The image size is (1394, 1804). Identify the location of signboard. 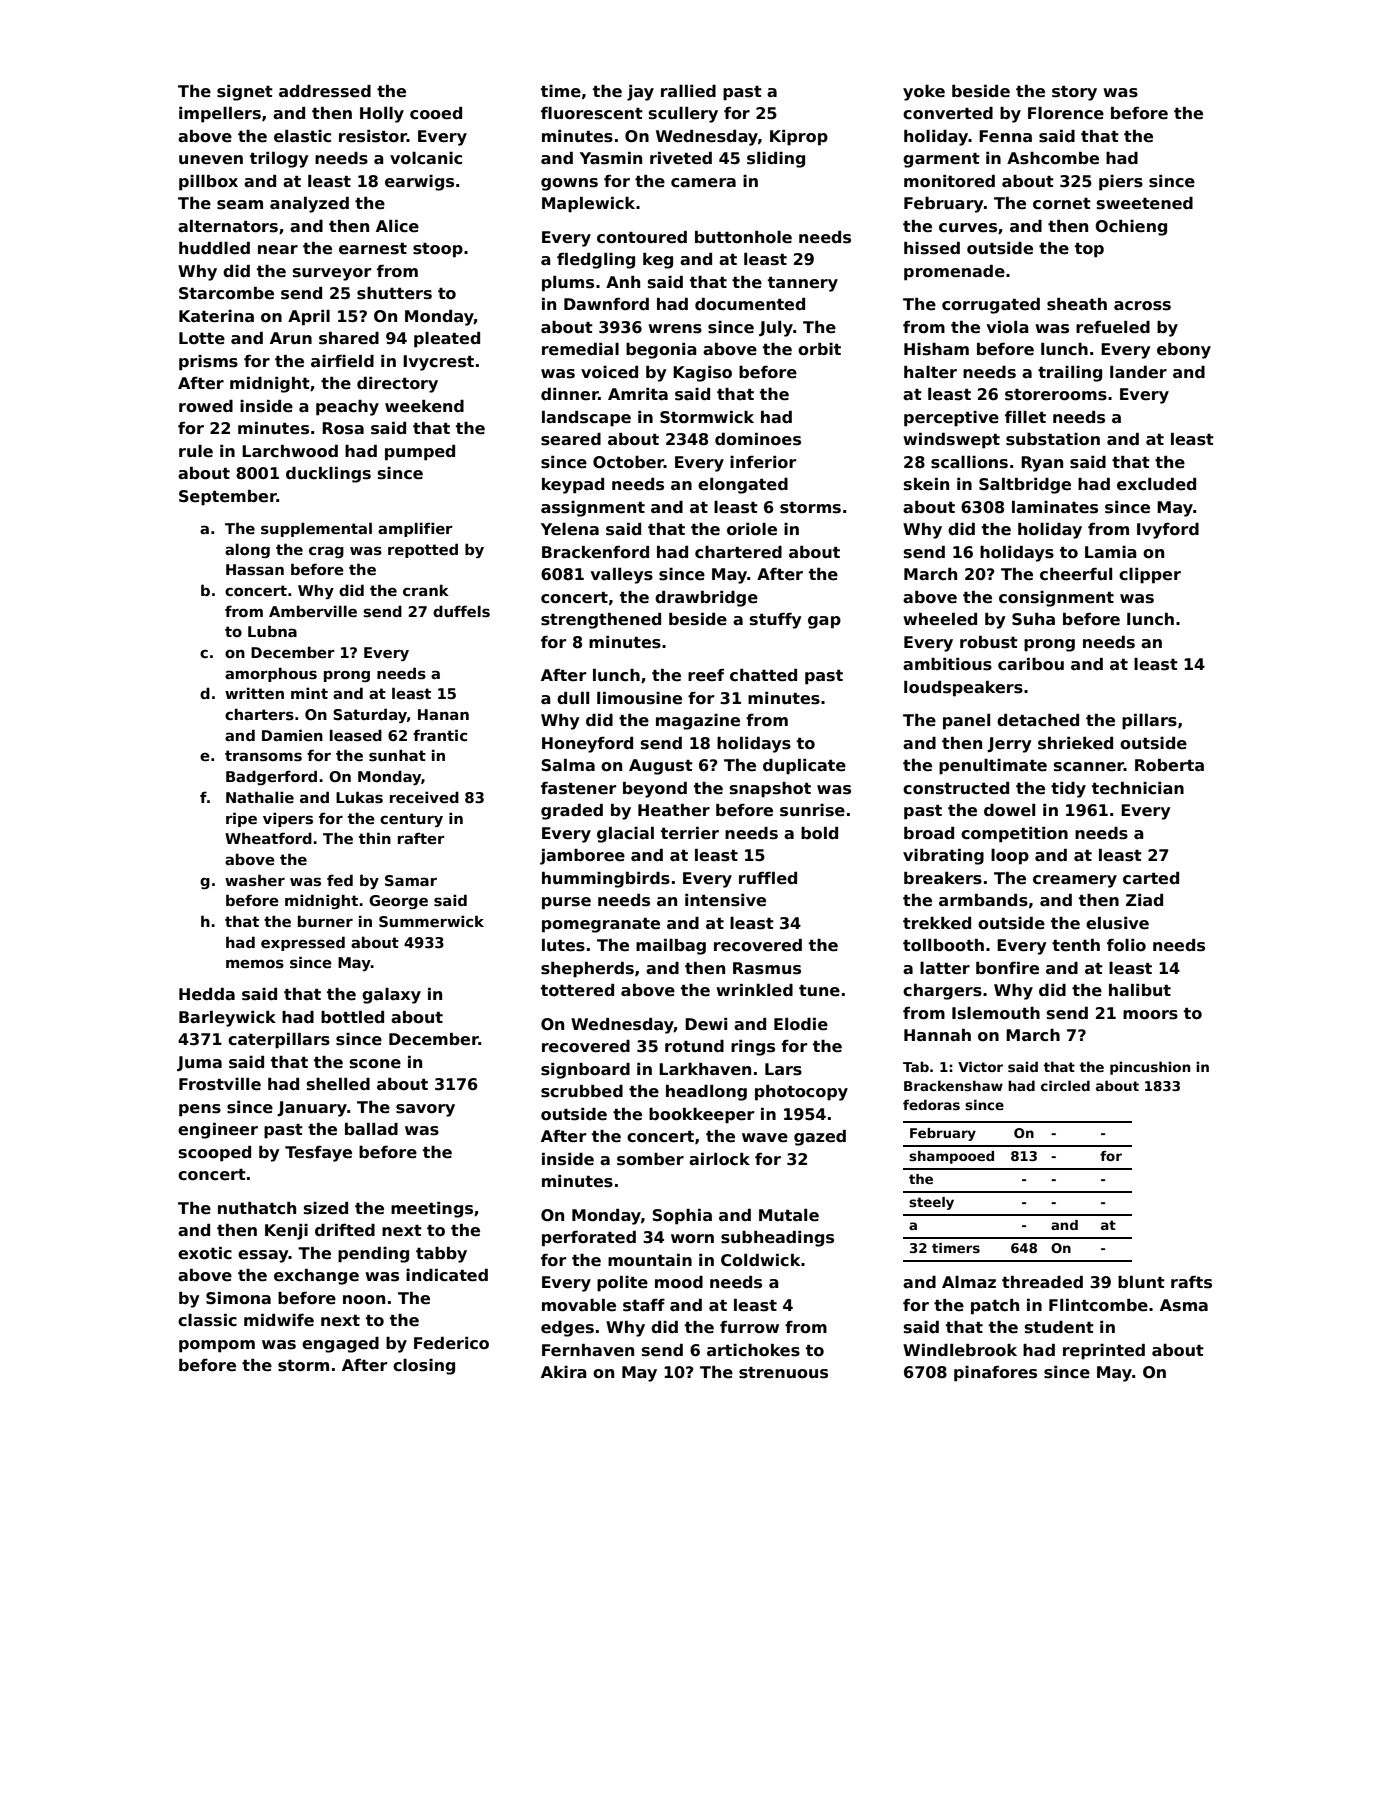
(585, 1071).
